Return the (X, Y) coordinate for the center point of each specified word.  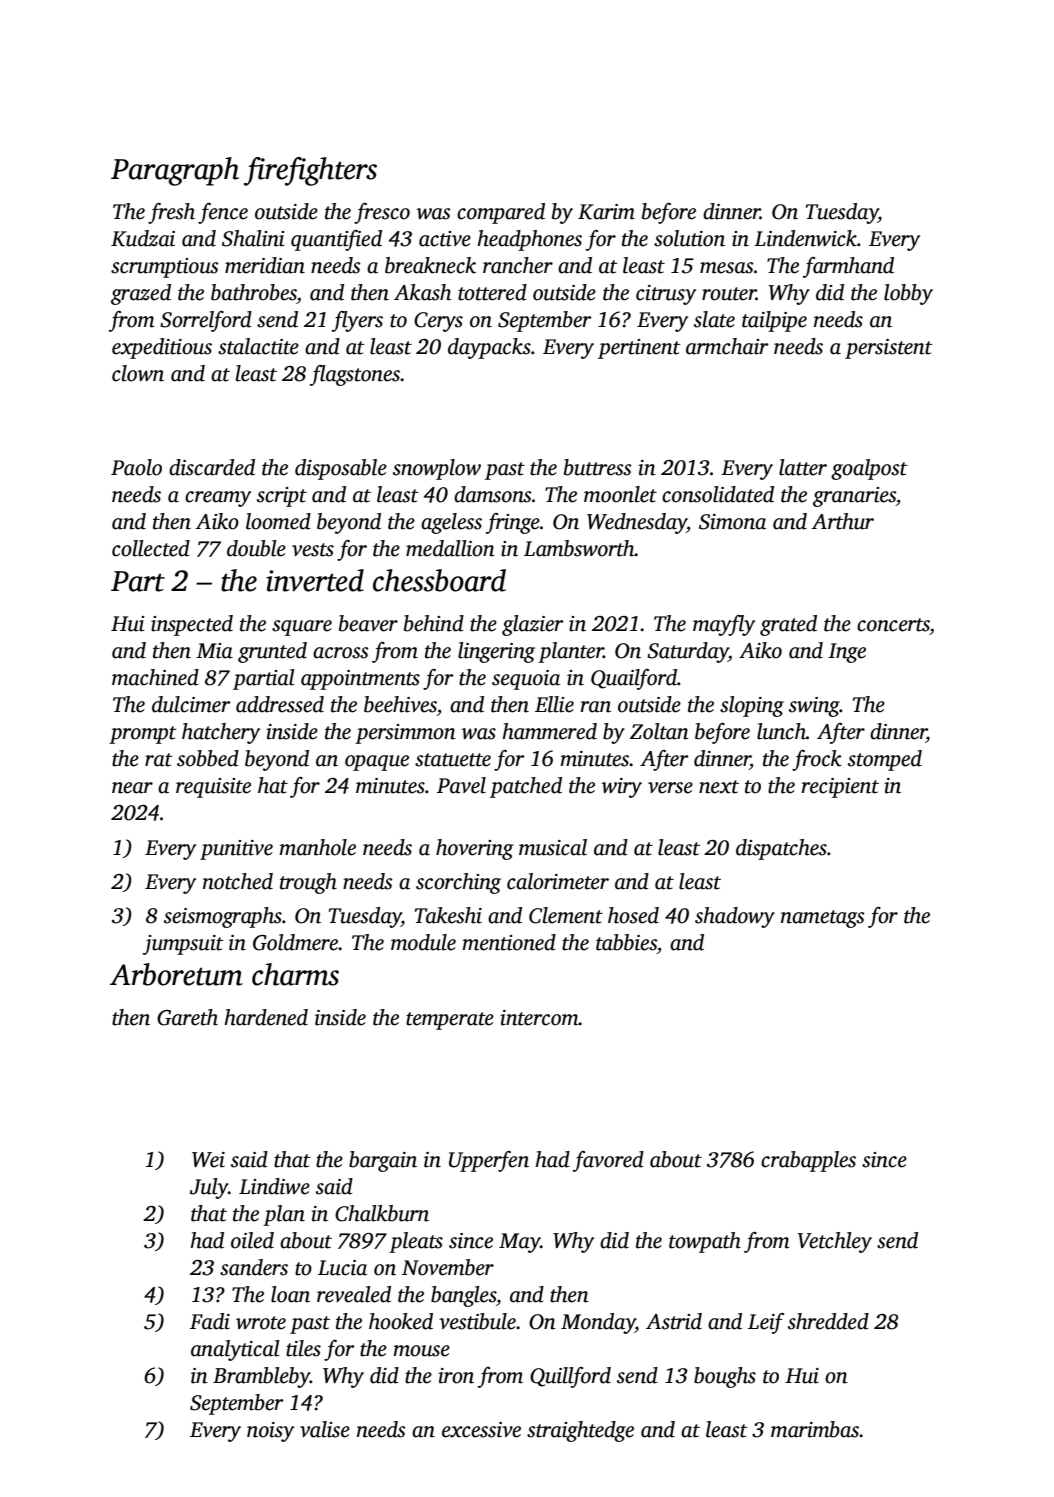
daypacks (489, 348)
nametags (823, 919)
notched (238, 881)
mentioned (509, 942)
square (302, 628)
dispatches (781, 849)
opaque (377, 763)
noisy (270, 1432)
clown (138, 373)
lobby (908, 294)
